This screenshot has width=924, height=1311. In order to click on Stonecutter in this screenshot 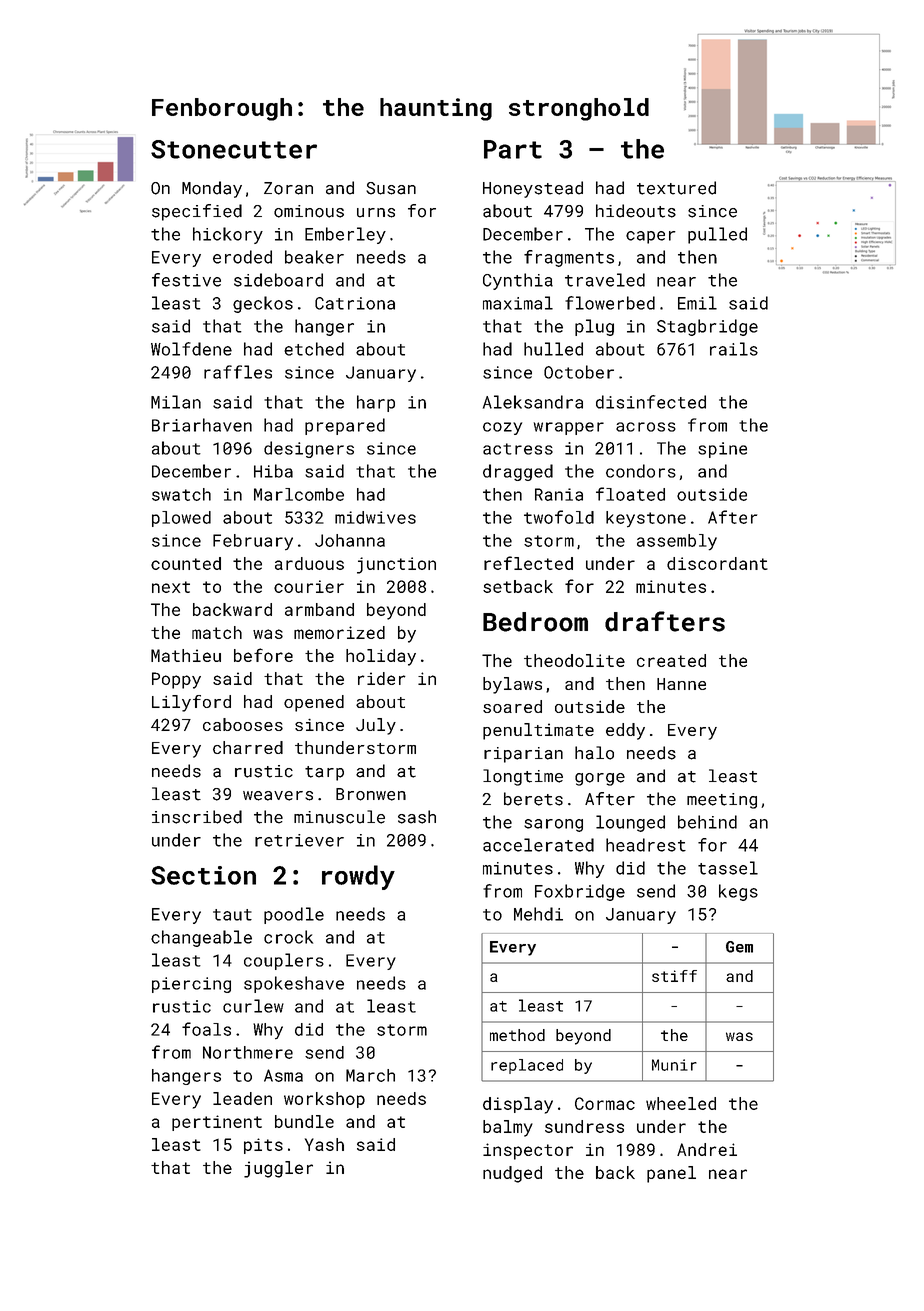, I will do `click(234, 149)`.
